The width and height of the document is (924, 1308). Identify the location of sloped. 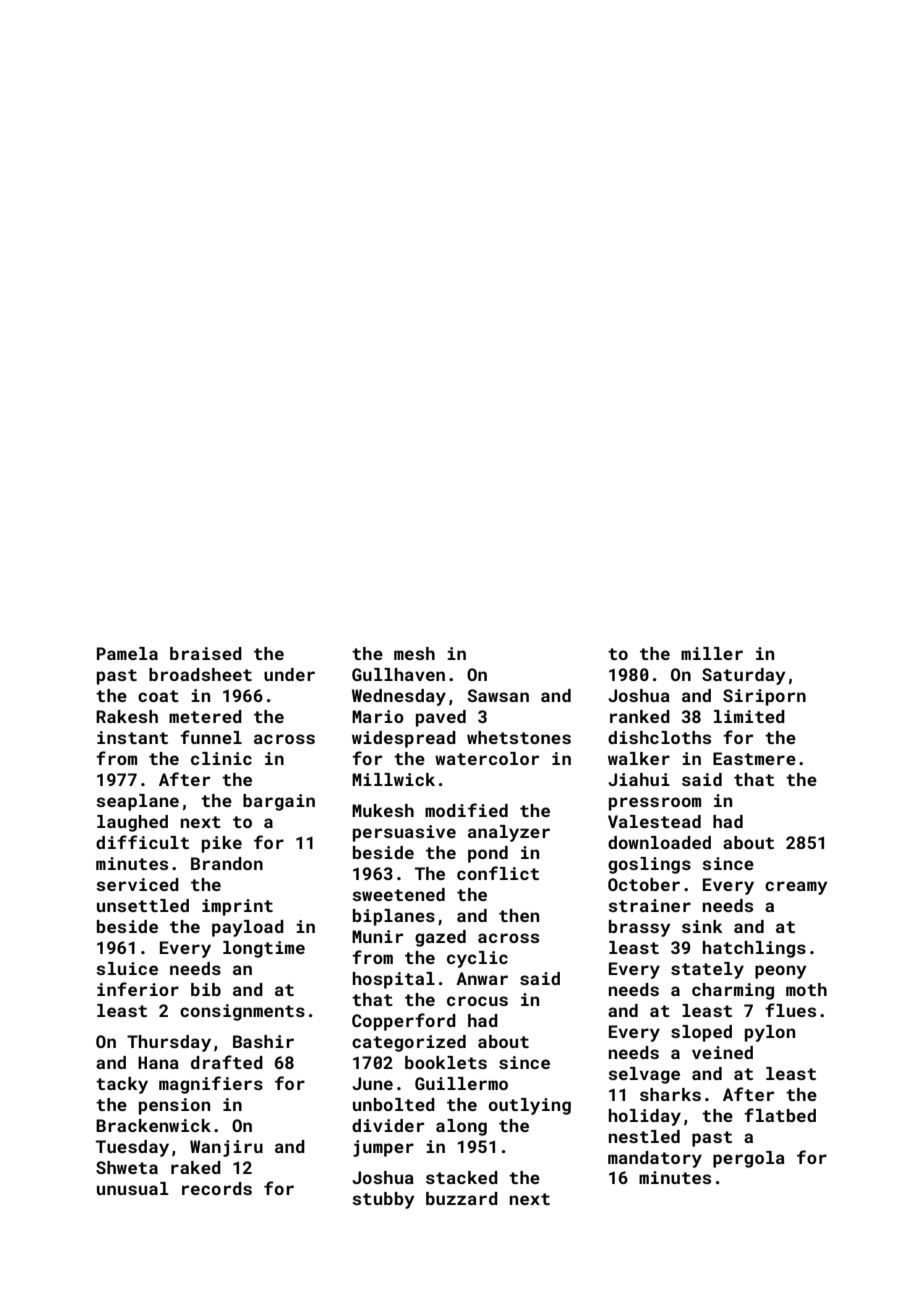
(701, 1033).
